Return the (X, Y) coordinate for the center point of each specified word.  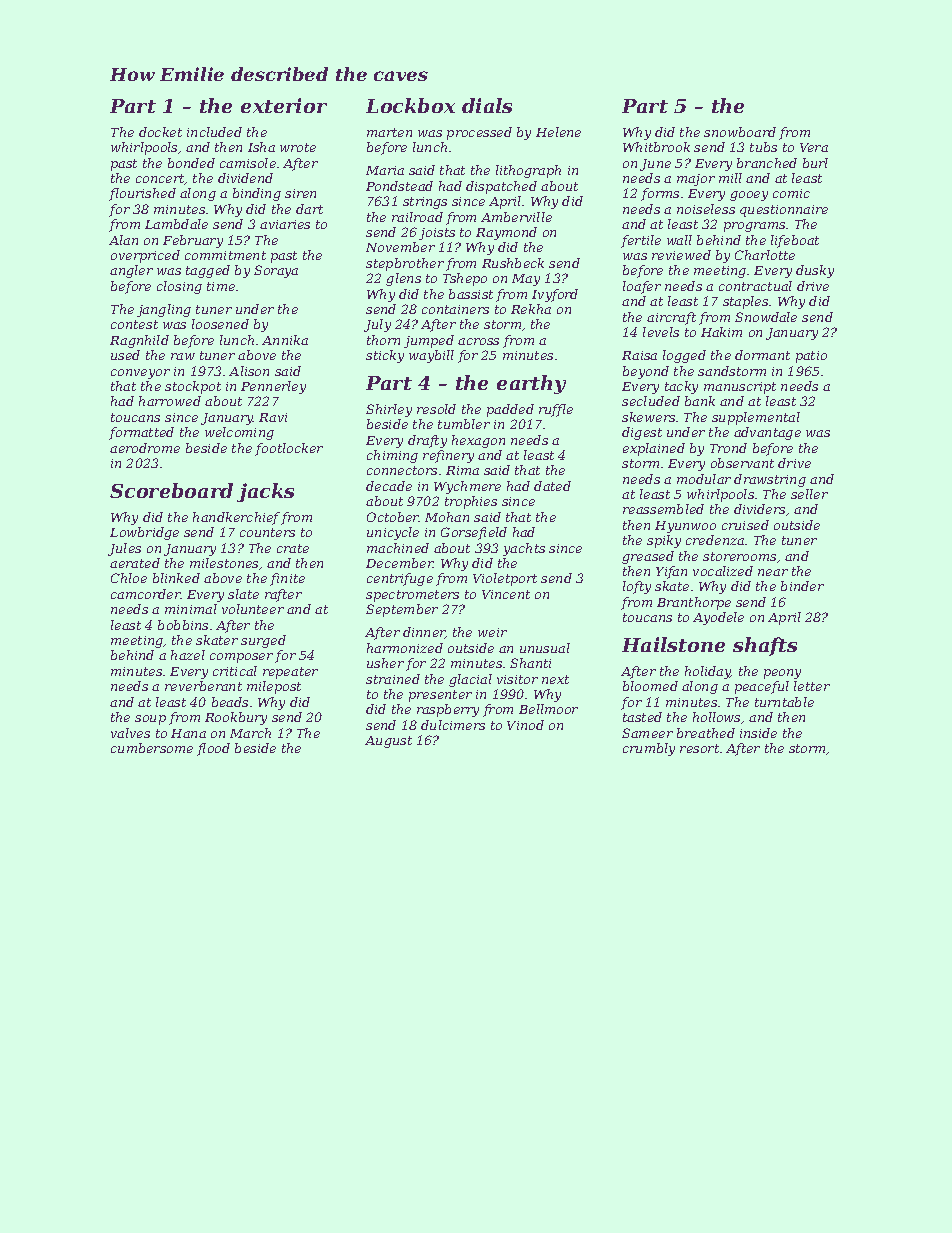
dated (552, 486)
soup (150, 720)
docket (160, 132)
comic (791, 193)
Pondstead (399, 186)
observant (742, 463)
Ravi (273, 417)
